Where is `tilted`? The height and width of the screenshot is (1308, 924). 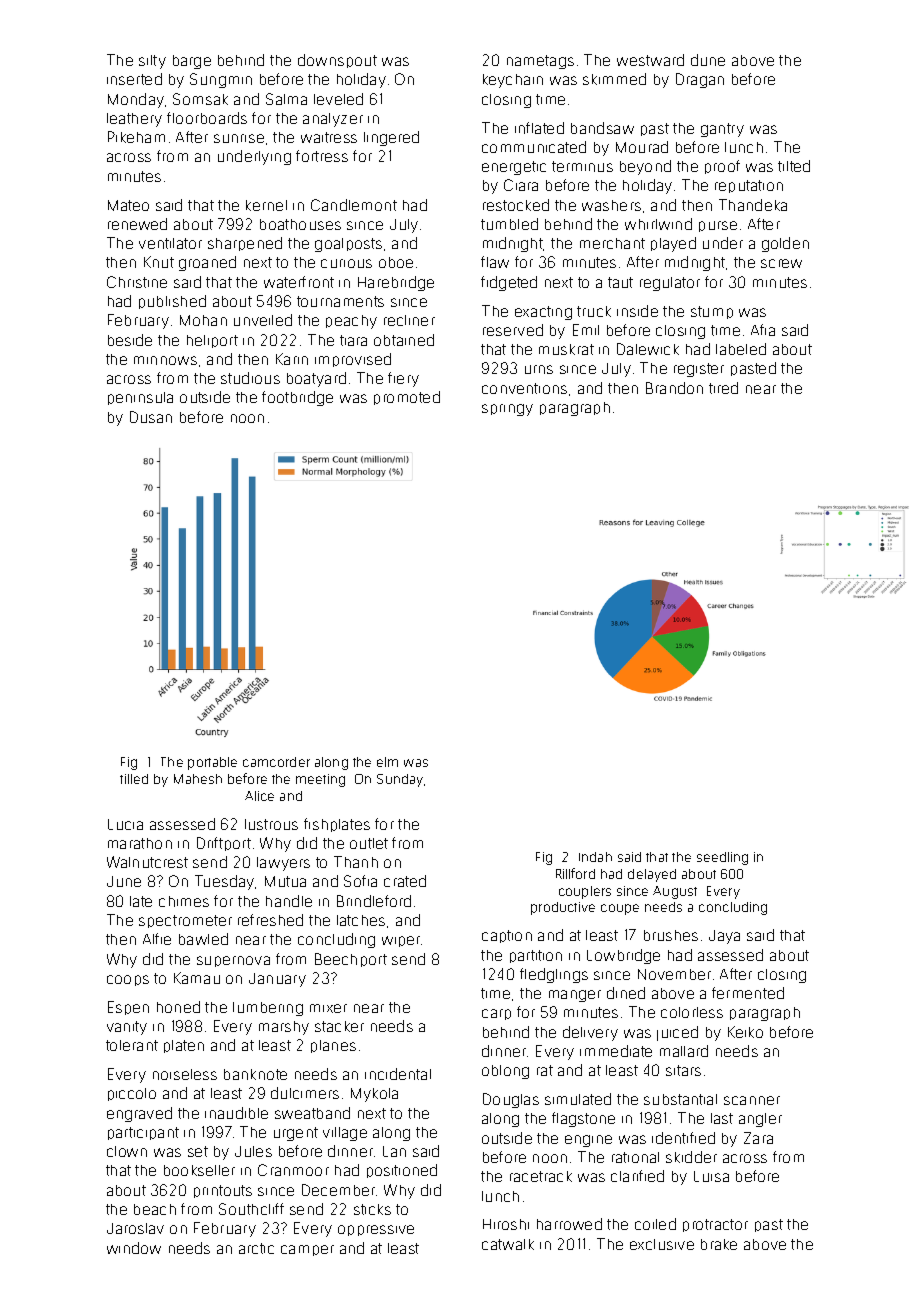
tilted is located at coordinates (794, 166).
